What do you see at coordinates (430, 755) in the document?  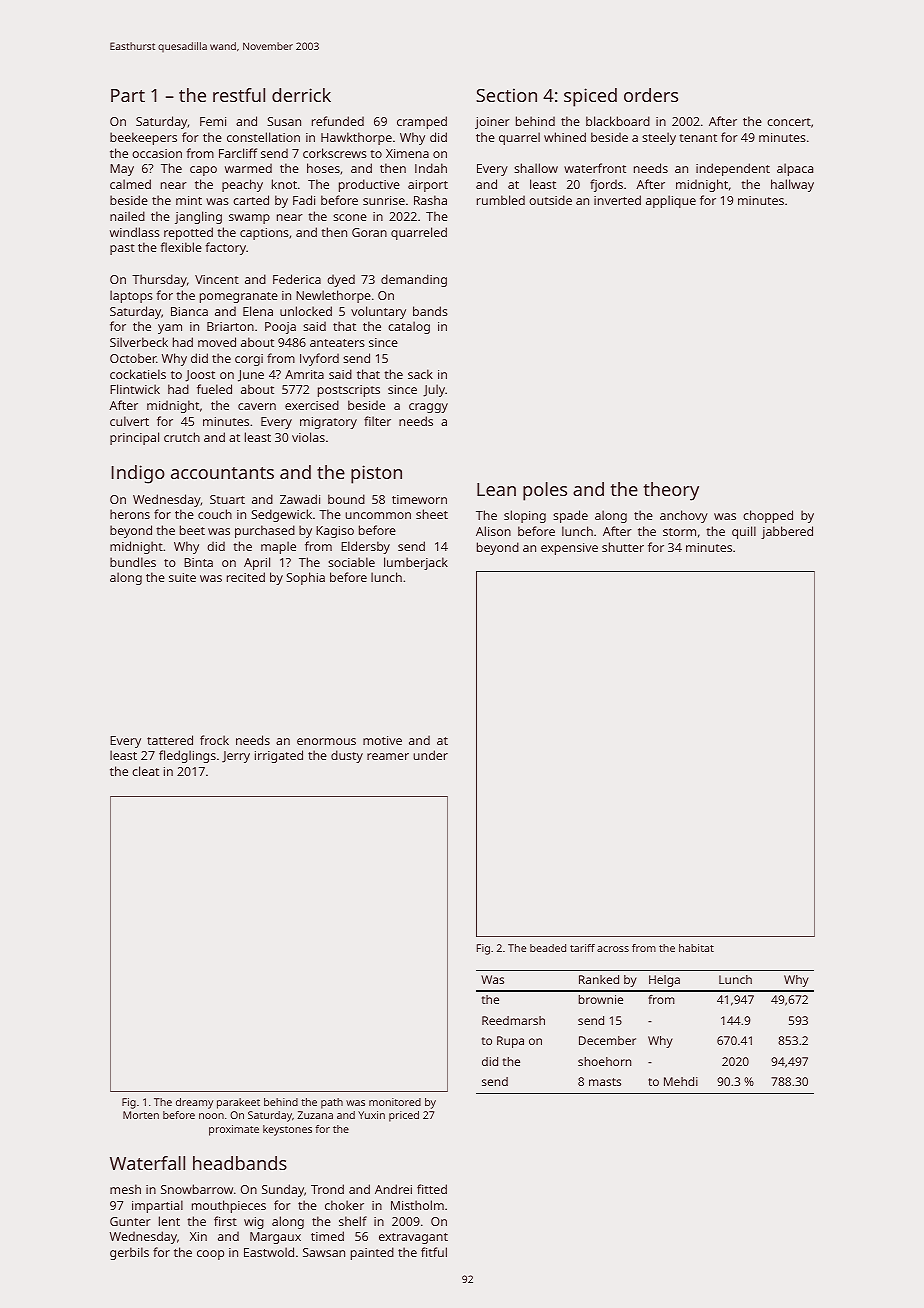 I see `under` at bounding box center [430, 755].
